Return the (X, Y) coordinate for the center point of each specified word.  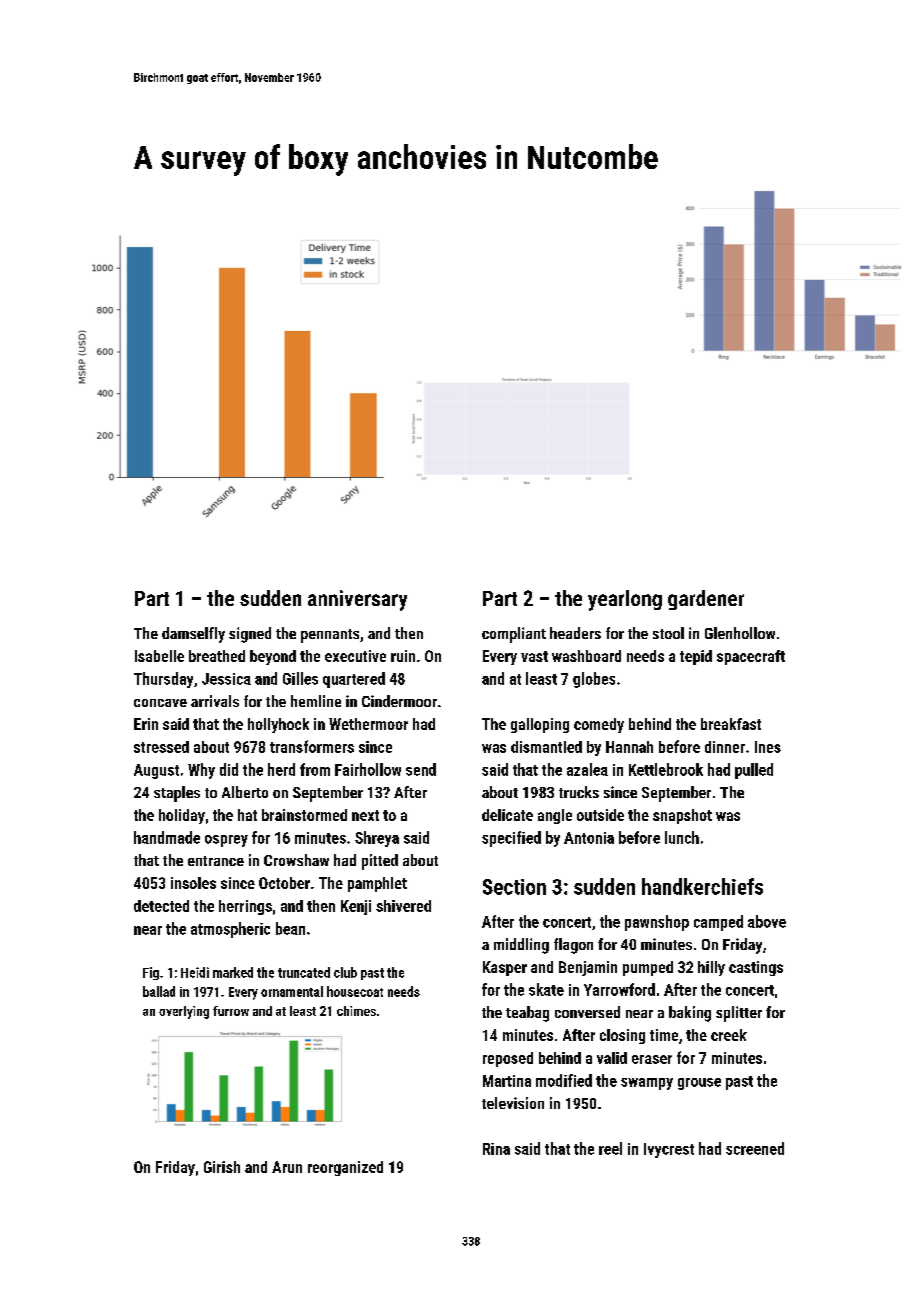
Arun (287, 1167)
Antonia (589, 838)
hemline (316, 701)
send (421, 769)
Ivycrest (669, 1150)
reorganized (345, 1168)
